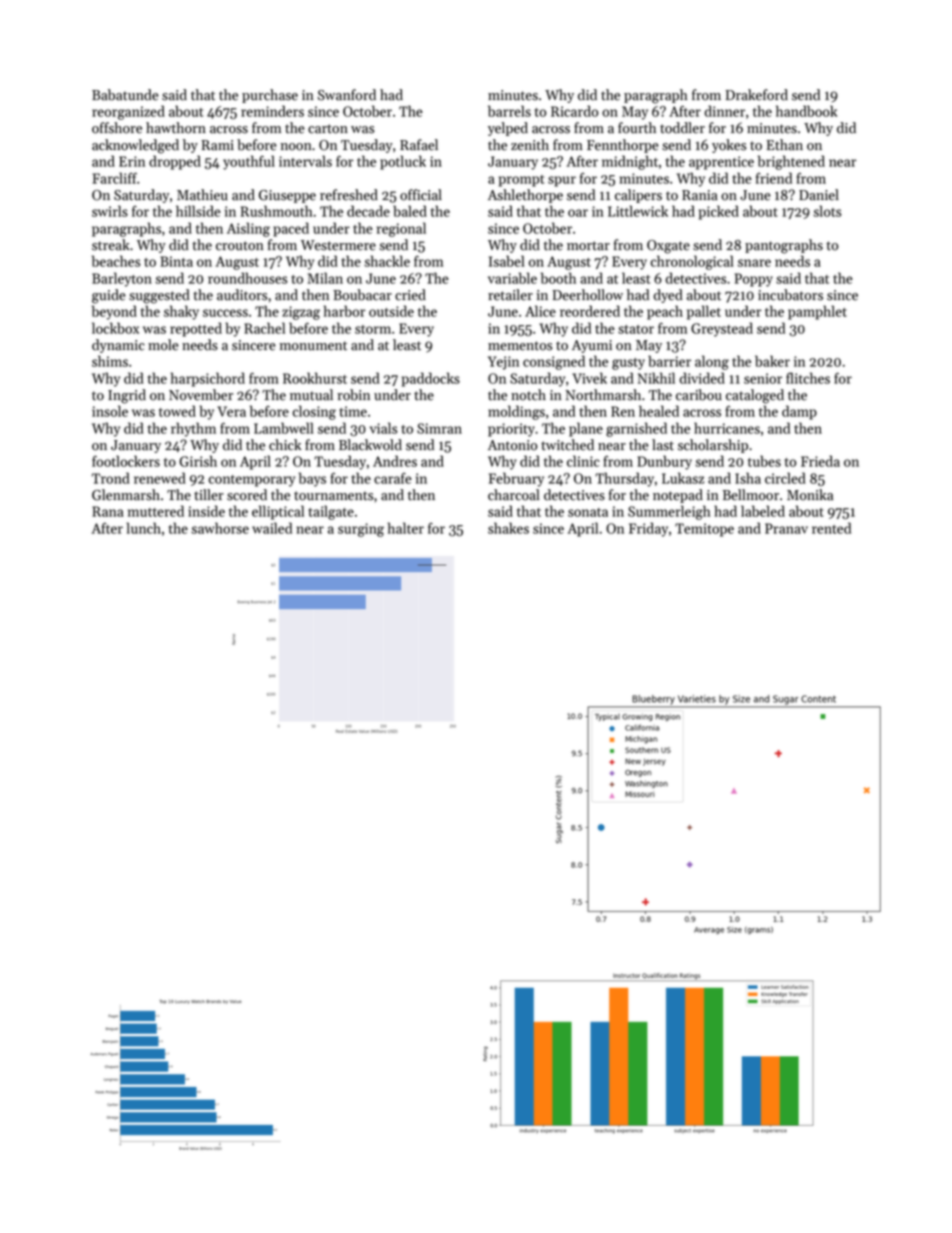  What do you see at coordinates (264, 328) in the page?
I see `Rachel` at bounding box center [264, 328].
